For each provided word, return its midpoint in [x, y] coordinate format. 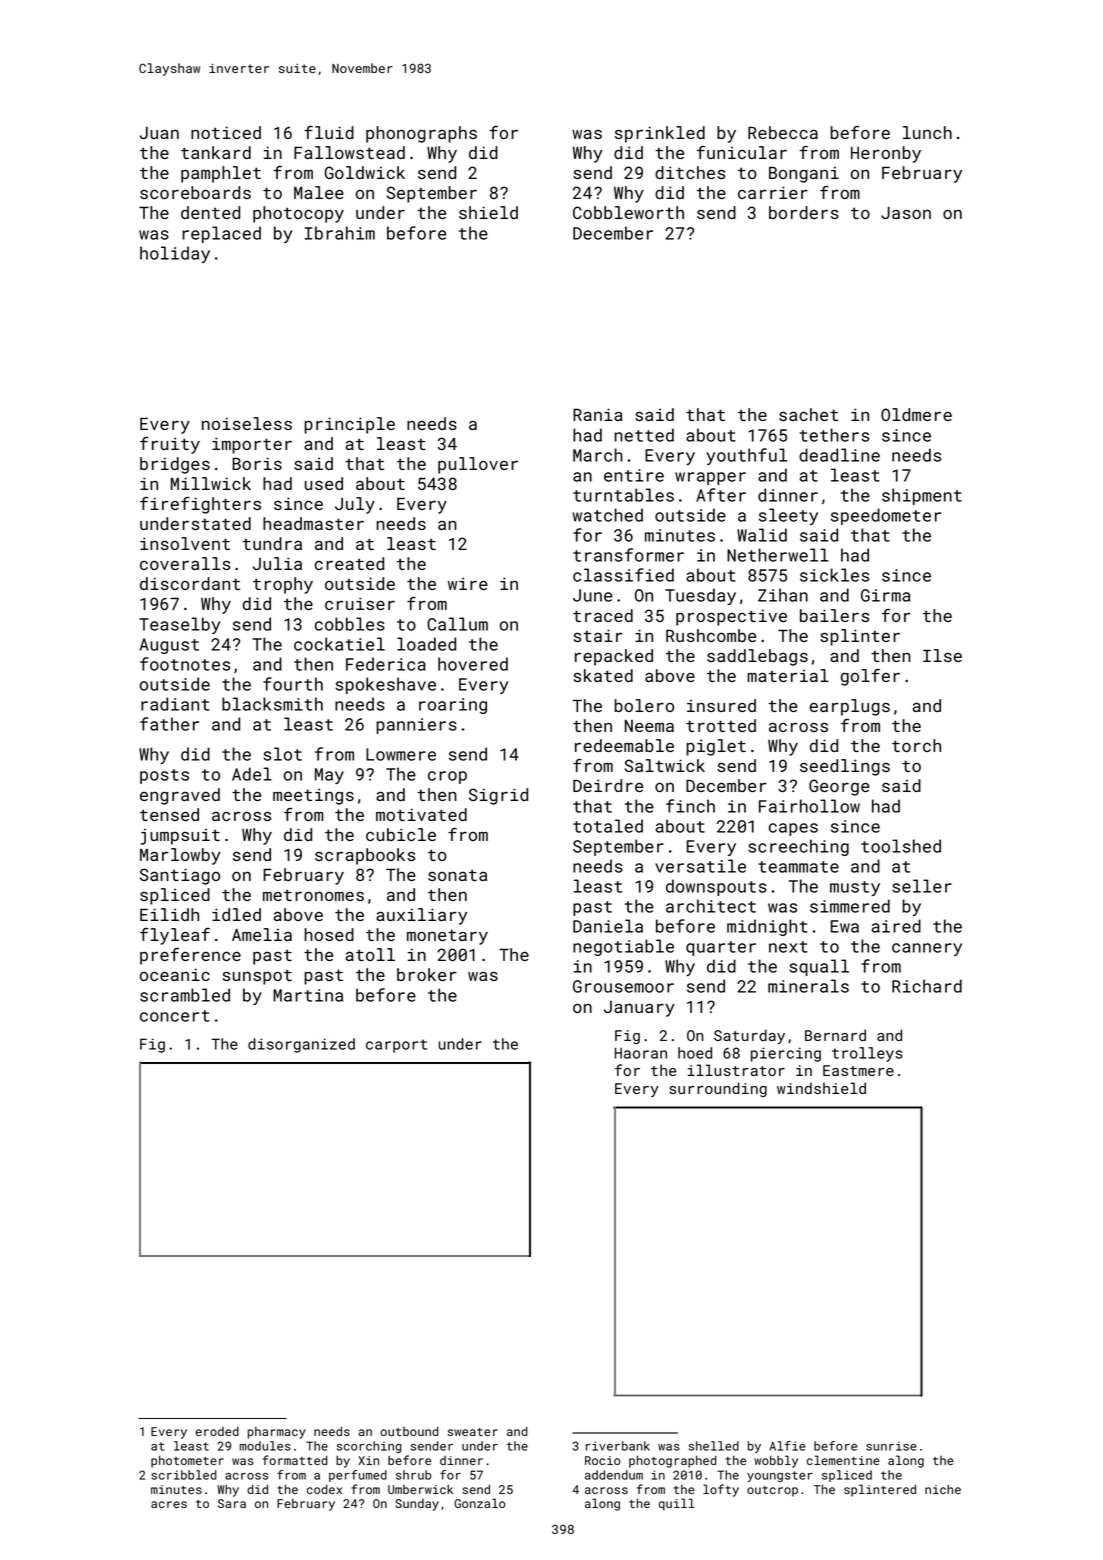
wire [468, 583]
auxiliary [421, 916]
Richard [927, 986]
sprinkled [660, 134]
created [349, 563]
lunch [927, 132]
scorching [369, 1447]
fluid [329, 132]
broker [427, 974]
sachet [808, 414]
